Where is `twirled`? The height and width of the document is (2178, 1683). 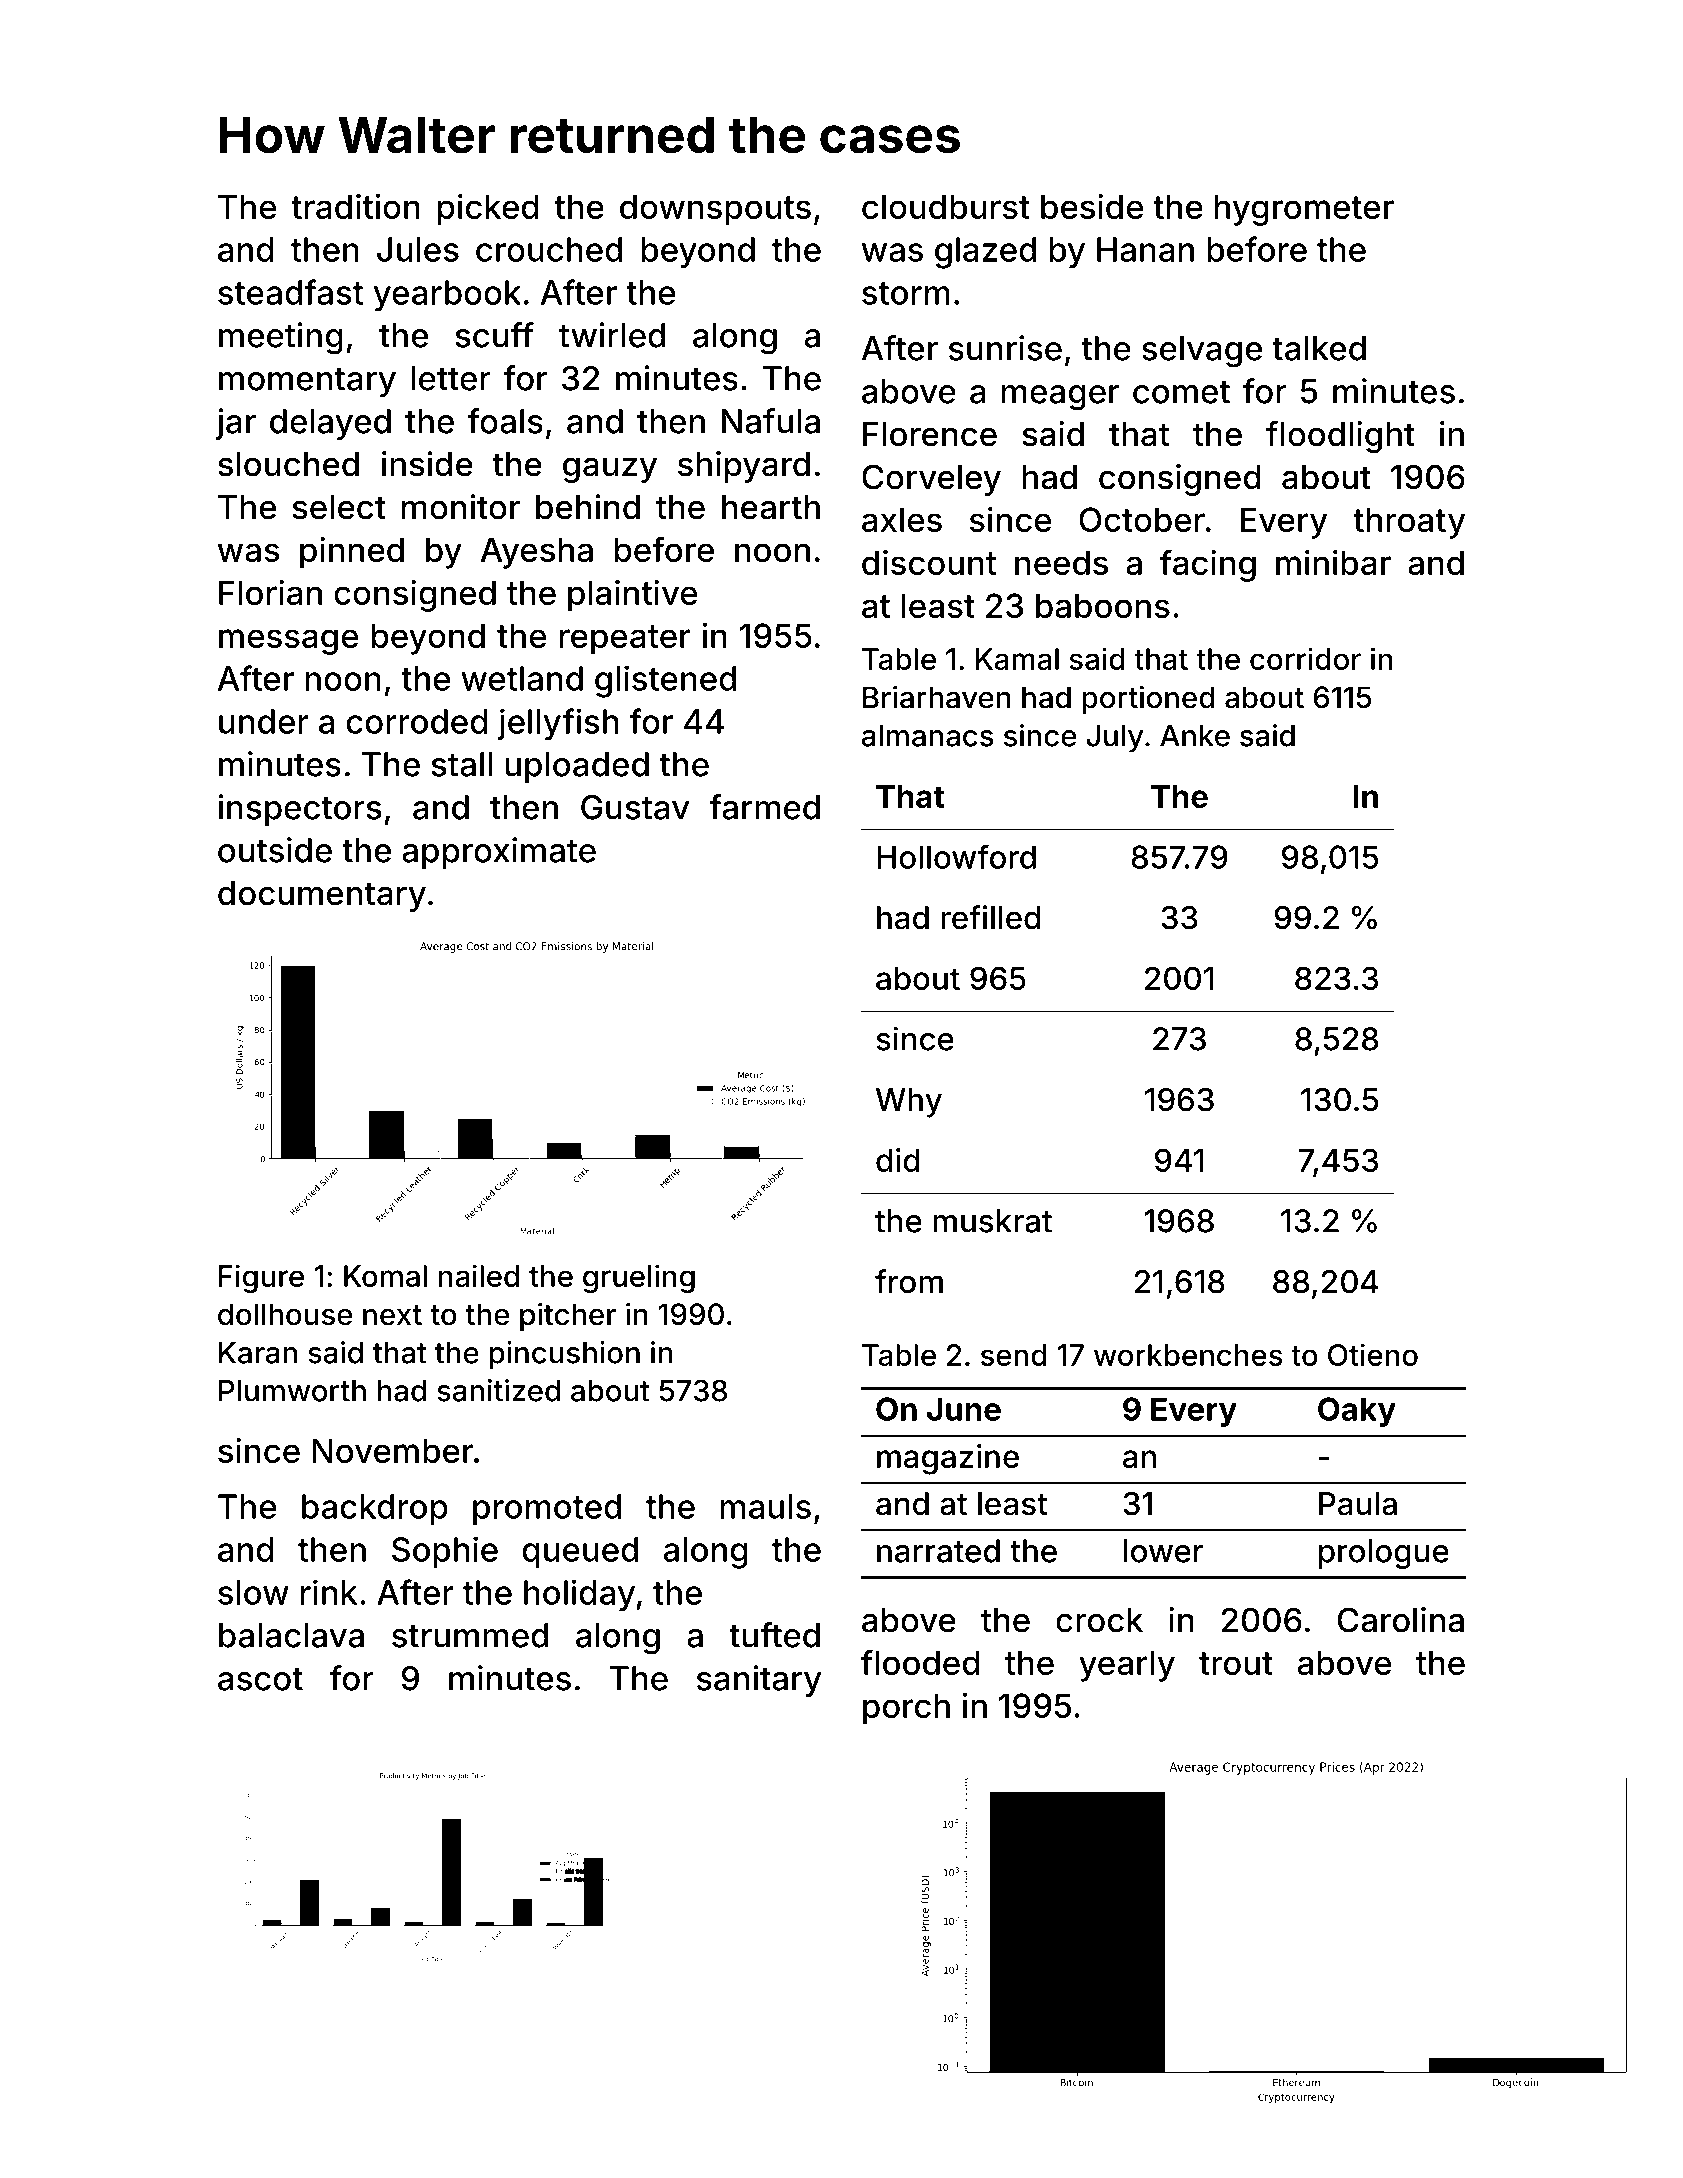
twirled is located at coordinates (612, 335).
